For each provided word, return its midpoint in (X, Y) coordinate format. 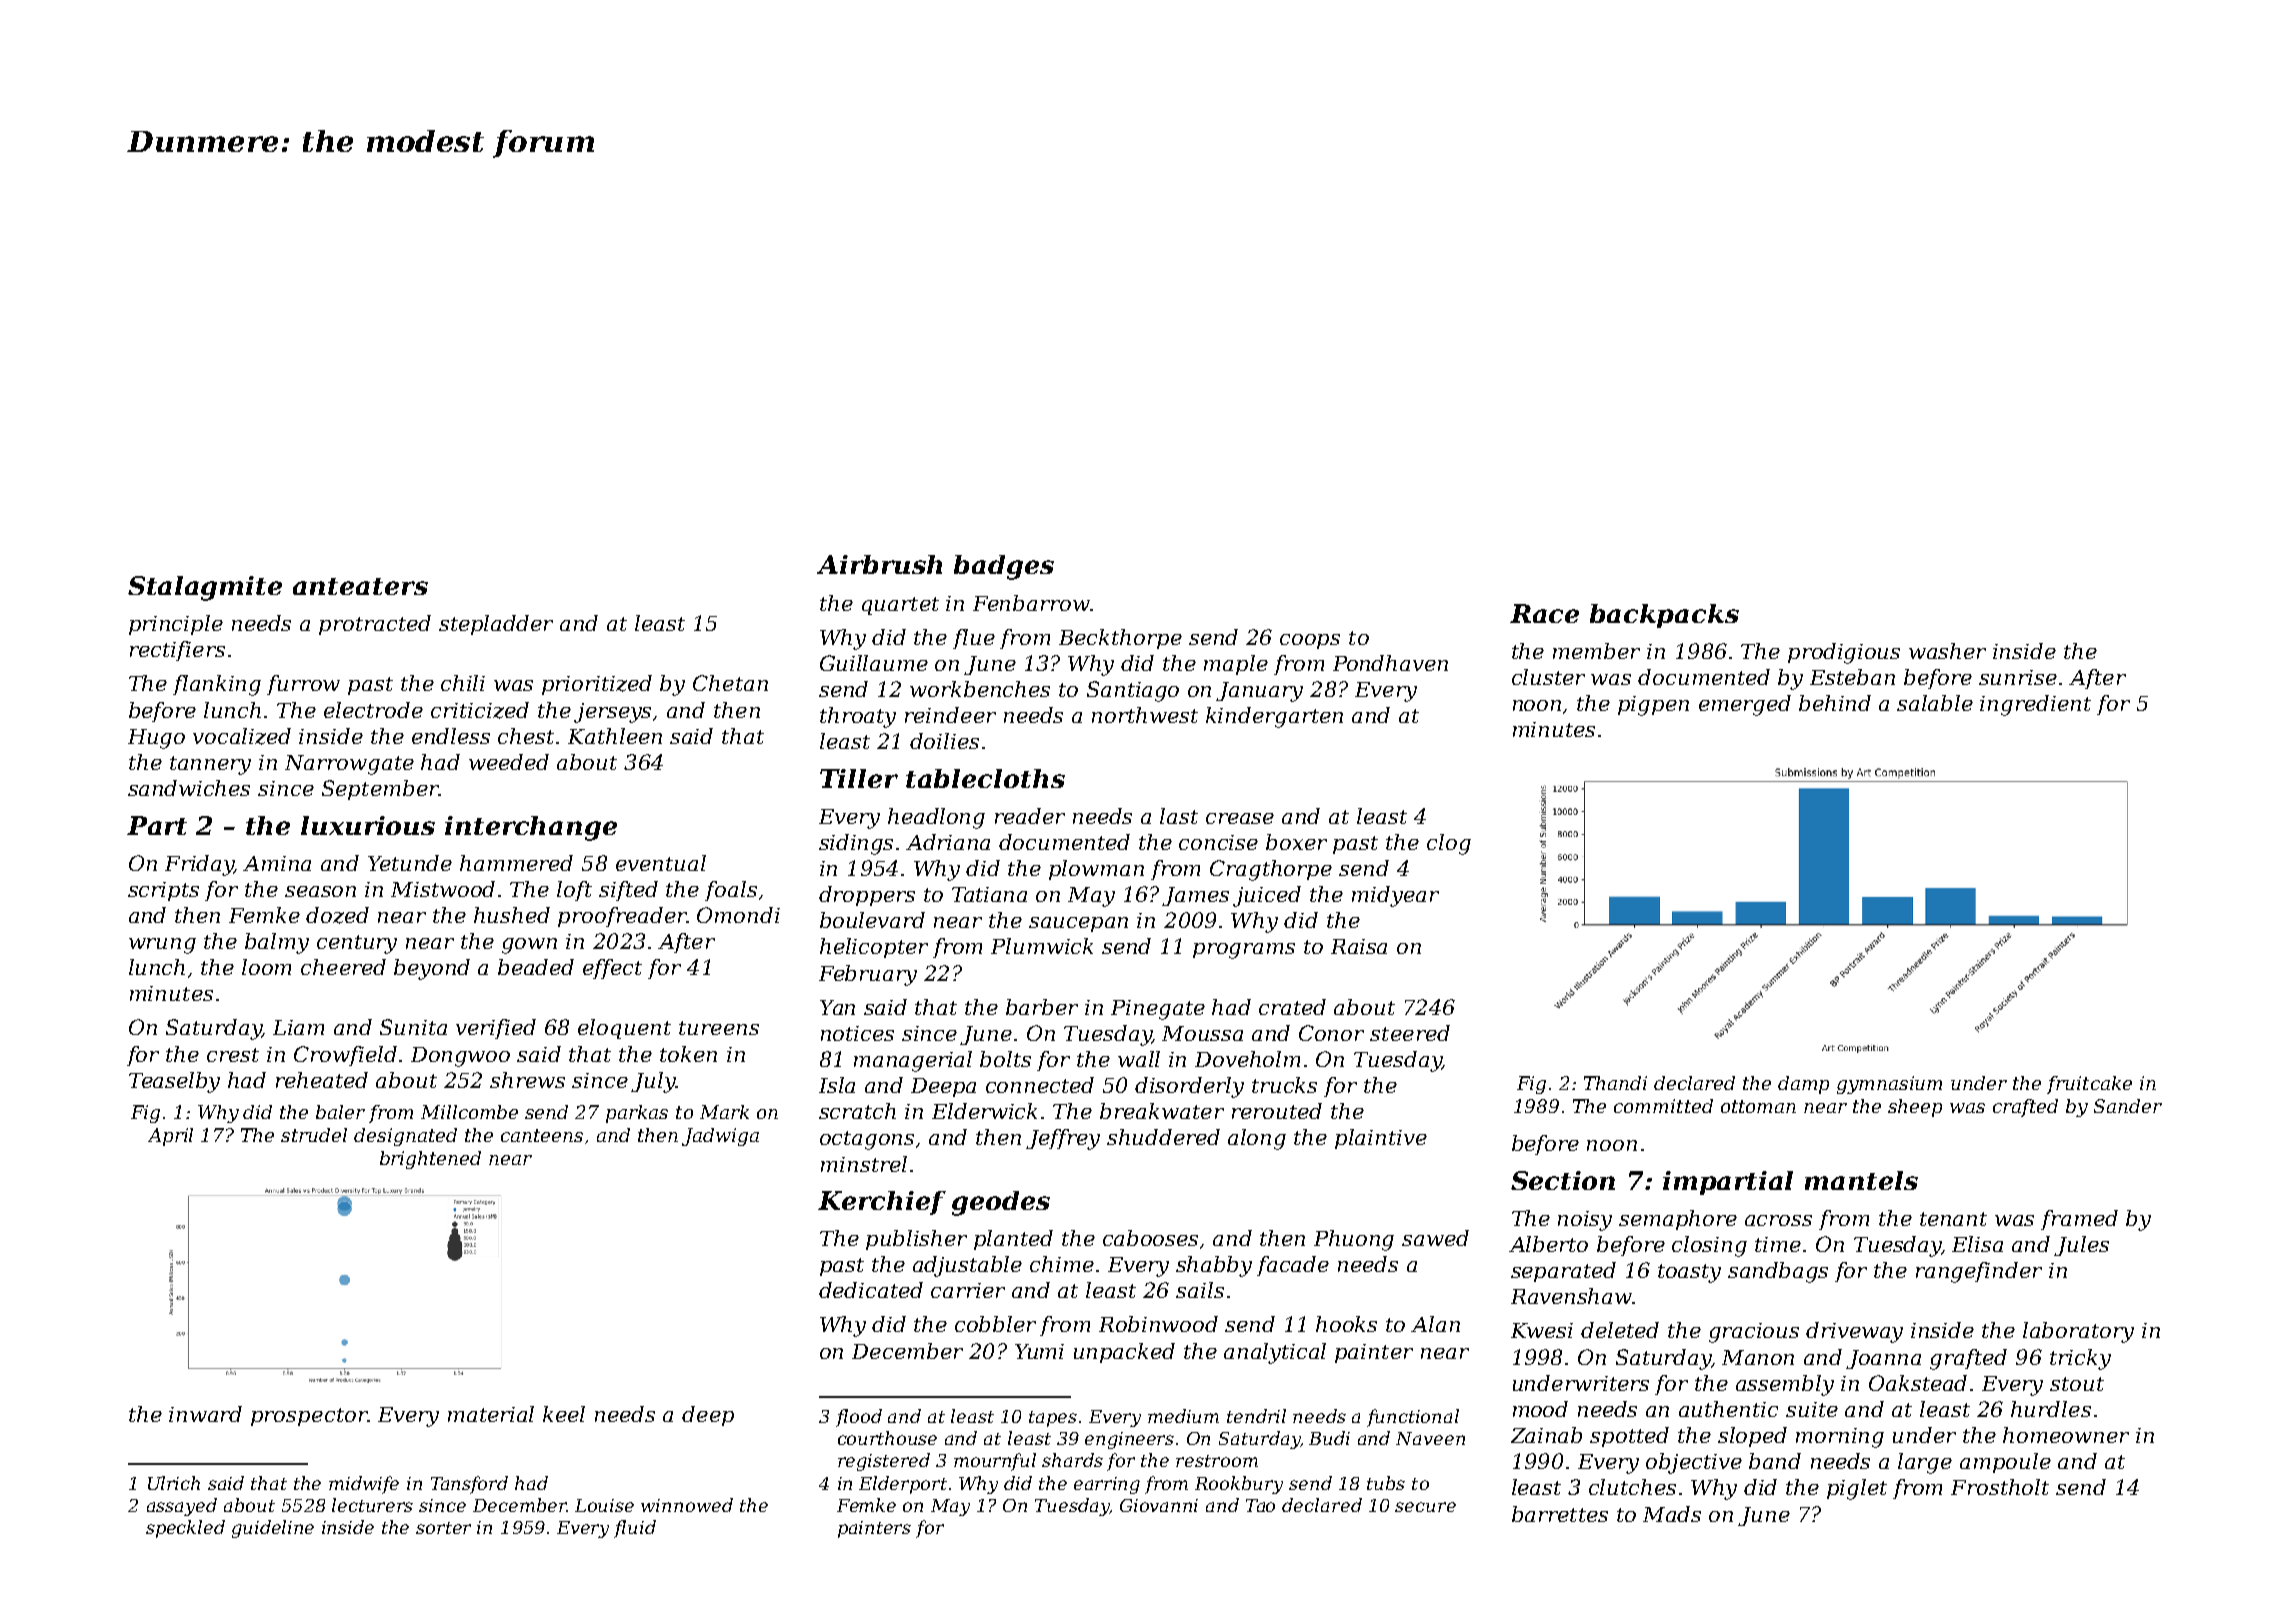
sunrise (2018, 677)
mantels (1861, 1180)
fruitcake (2089, 1085)
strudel (314, 1135)
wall (1139, 1059)
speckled (185, 1529)
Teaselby (174, 1082)
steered (1410, 1033)
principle (176, 625)
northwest (1145, 715)
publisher (916, 1240)
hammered (516, 863)
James (1195, 896)
